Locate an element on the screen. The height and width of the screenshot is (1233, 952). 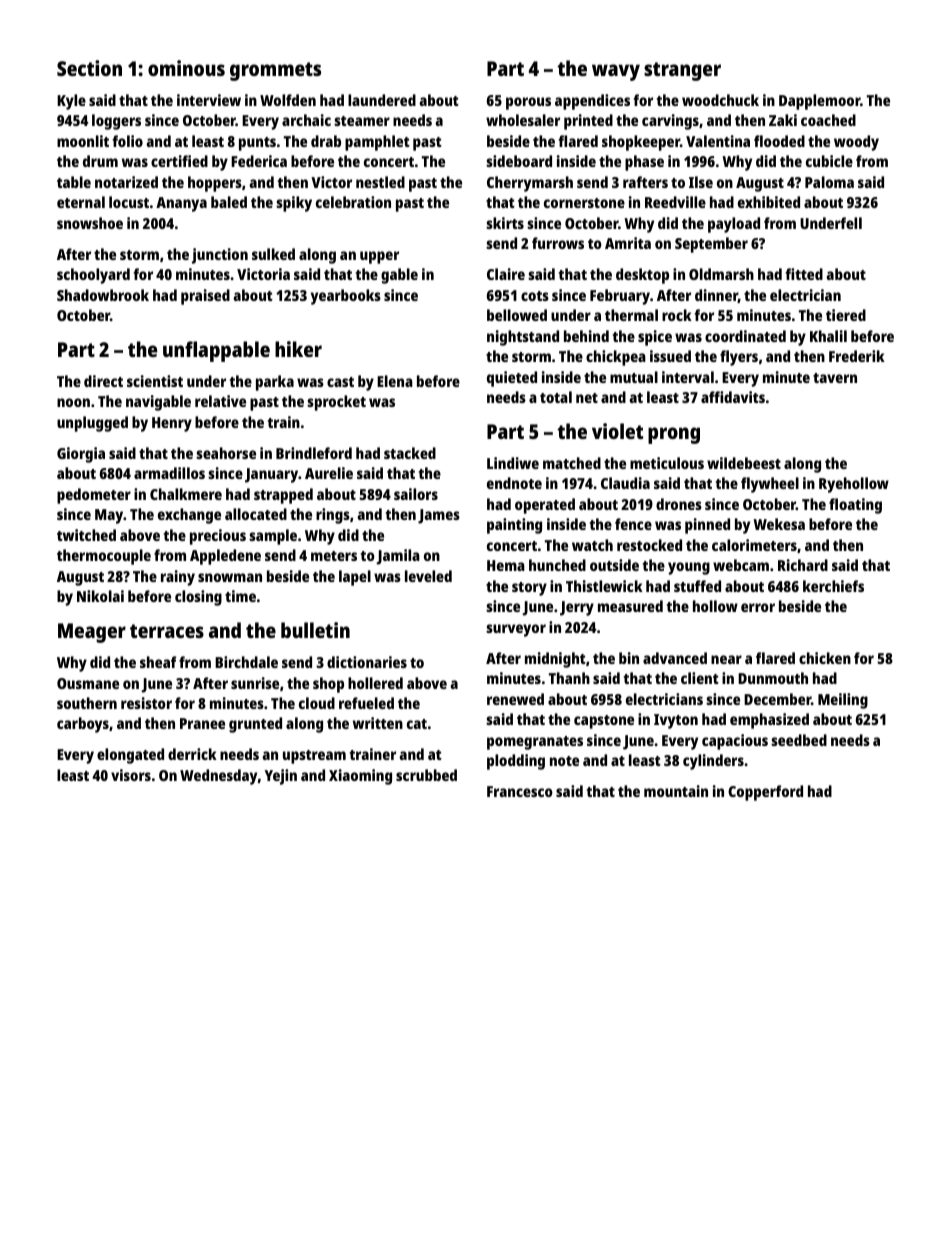
Khalil is located at coordinates (828, 336).
